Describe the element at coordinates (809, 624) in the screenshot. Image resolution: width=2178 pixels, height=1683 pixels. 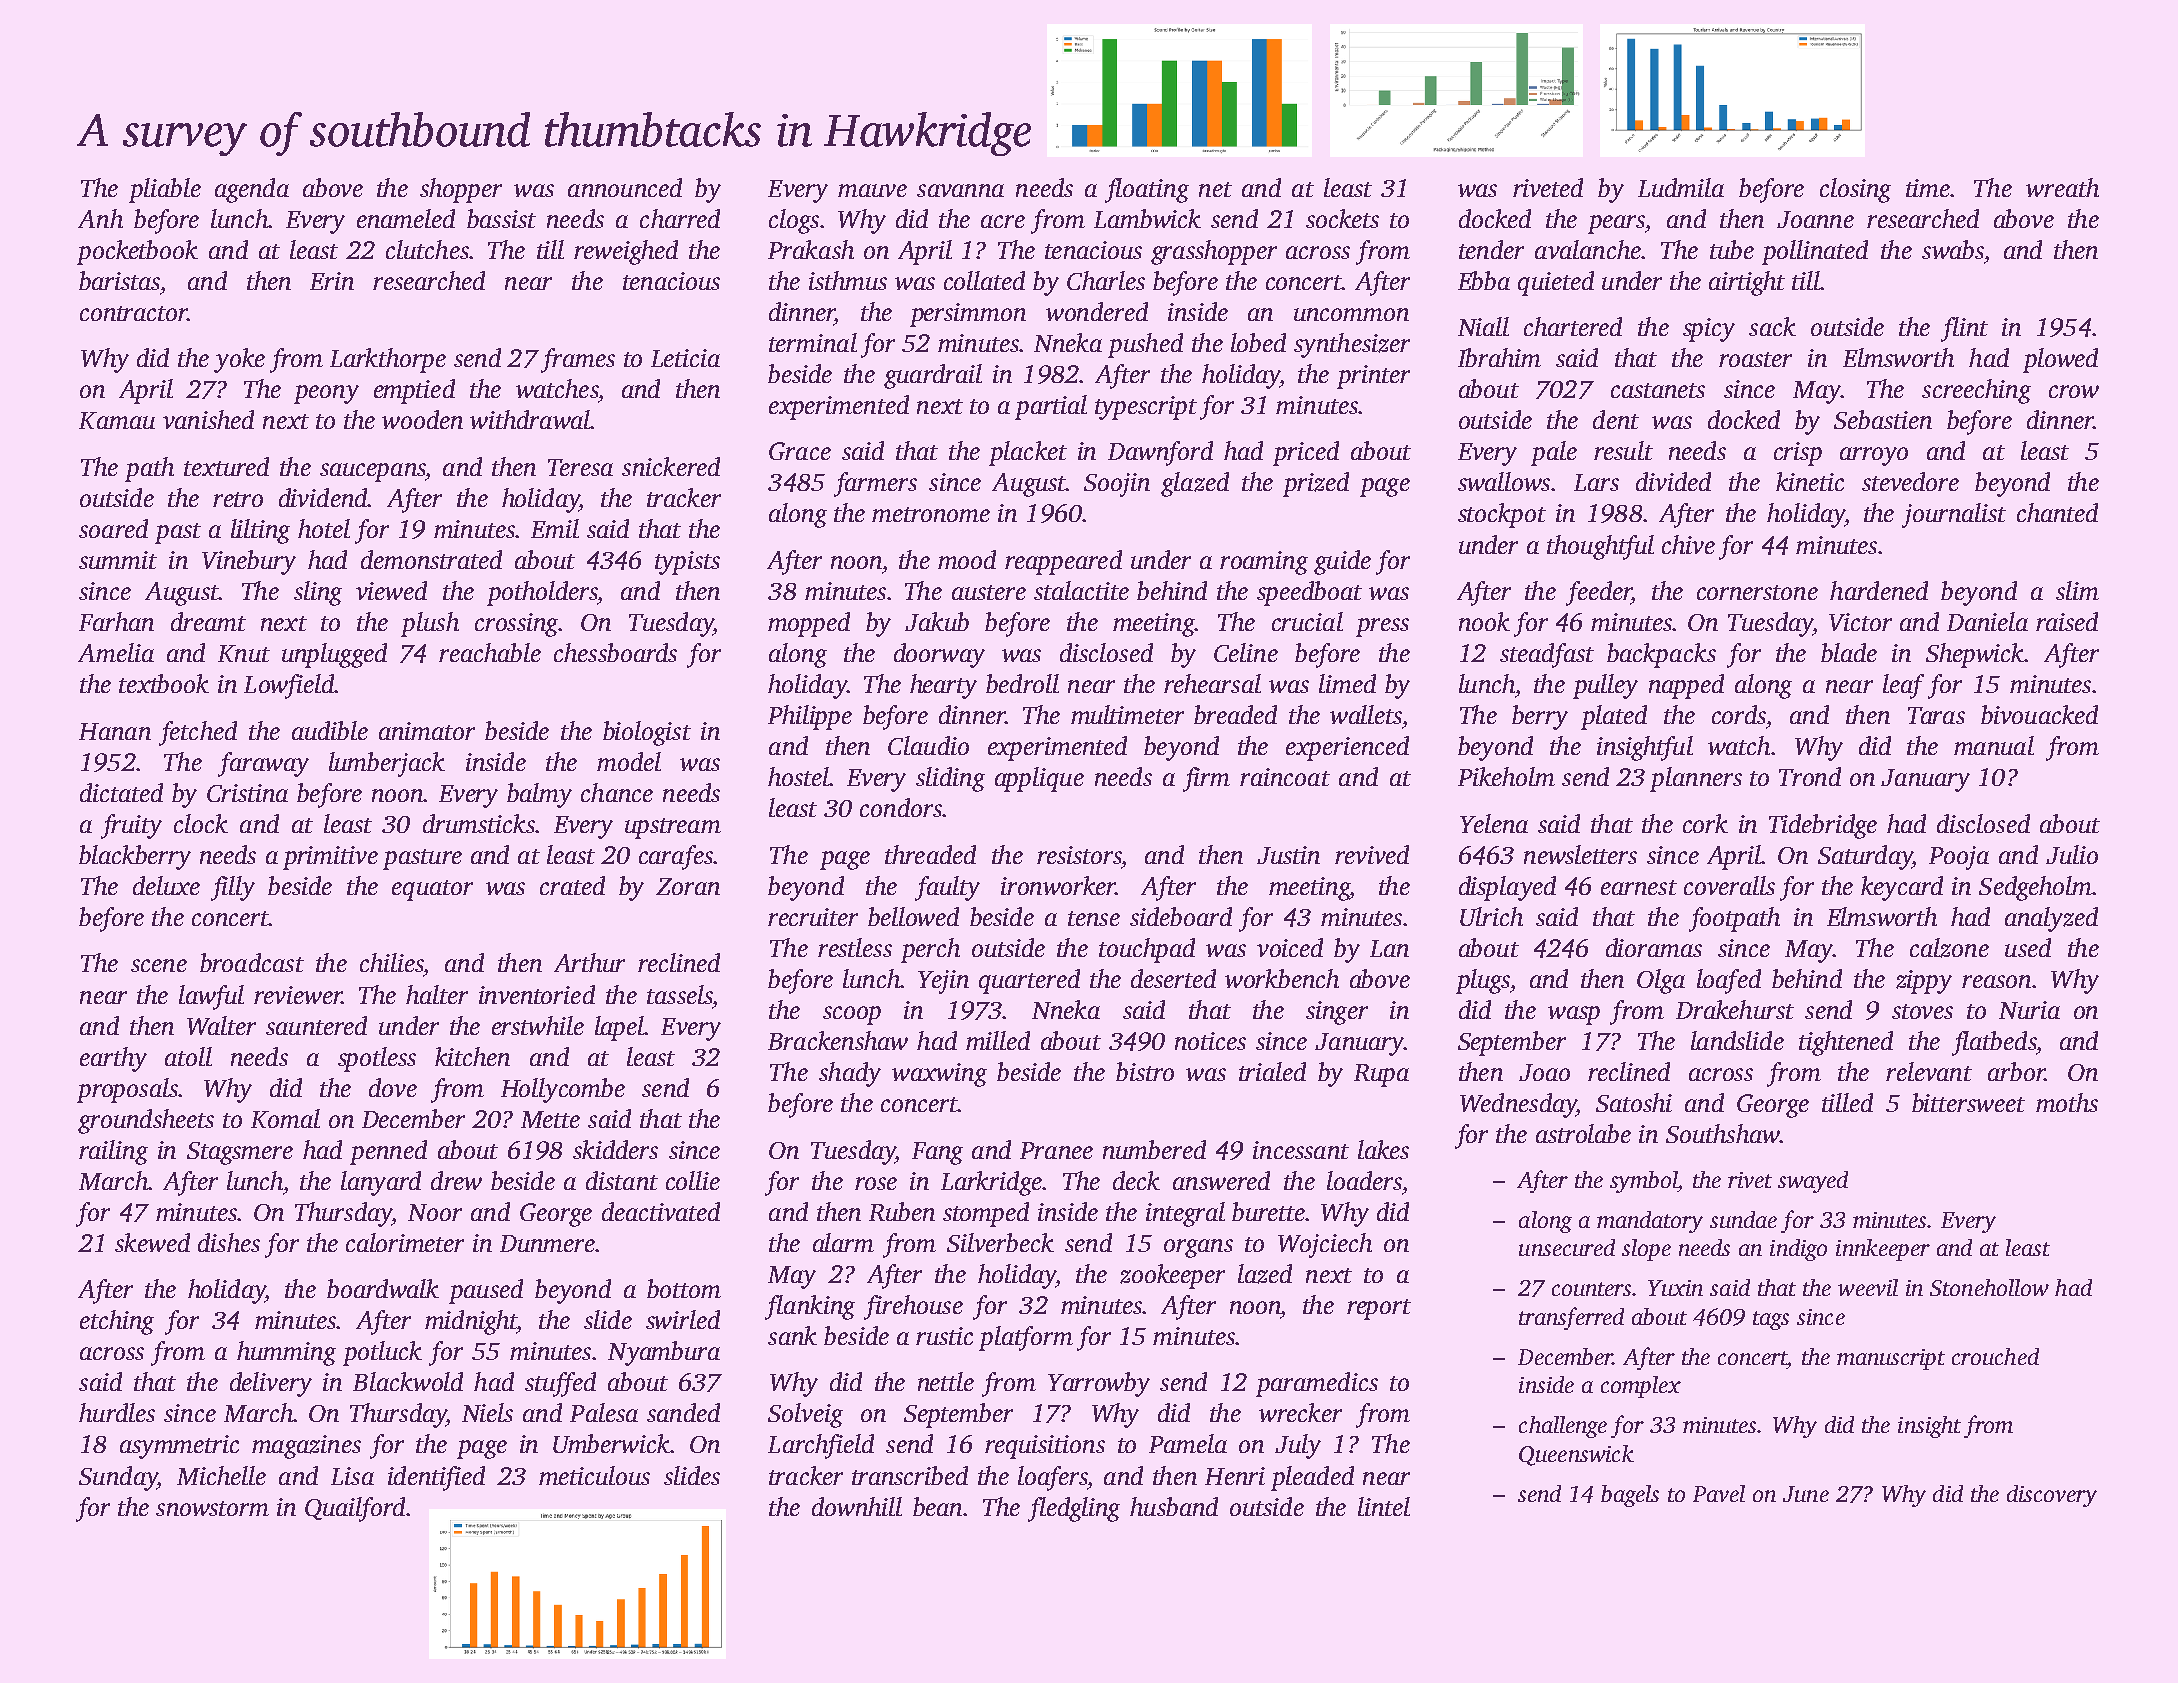
I see `mopped` at that location.
